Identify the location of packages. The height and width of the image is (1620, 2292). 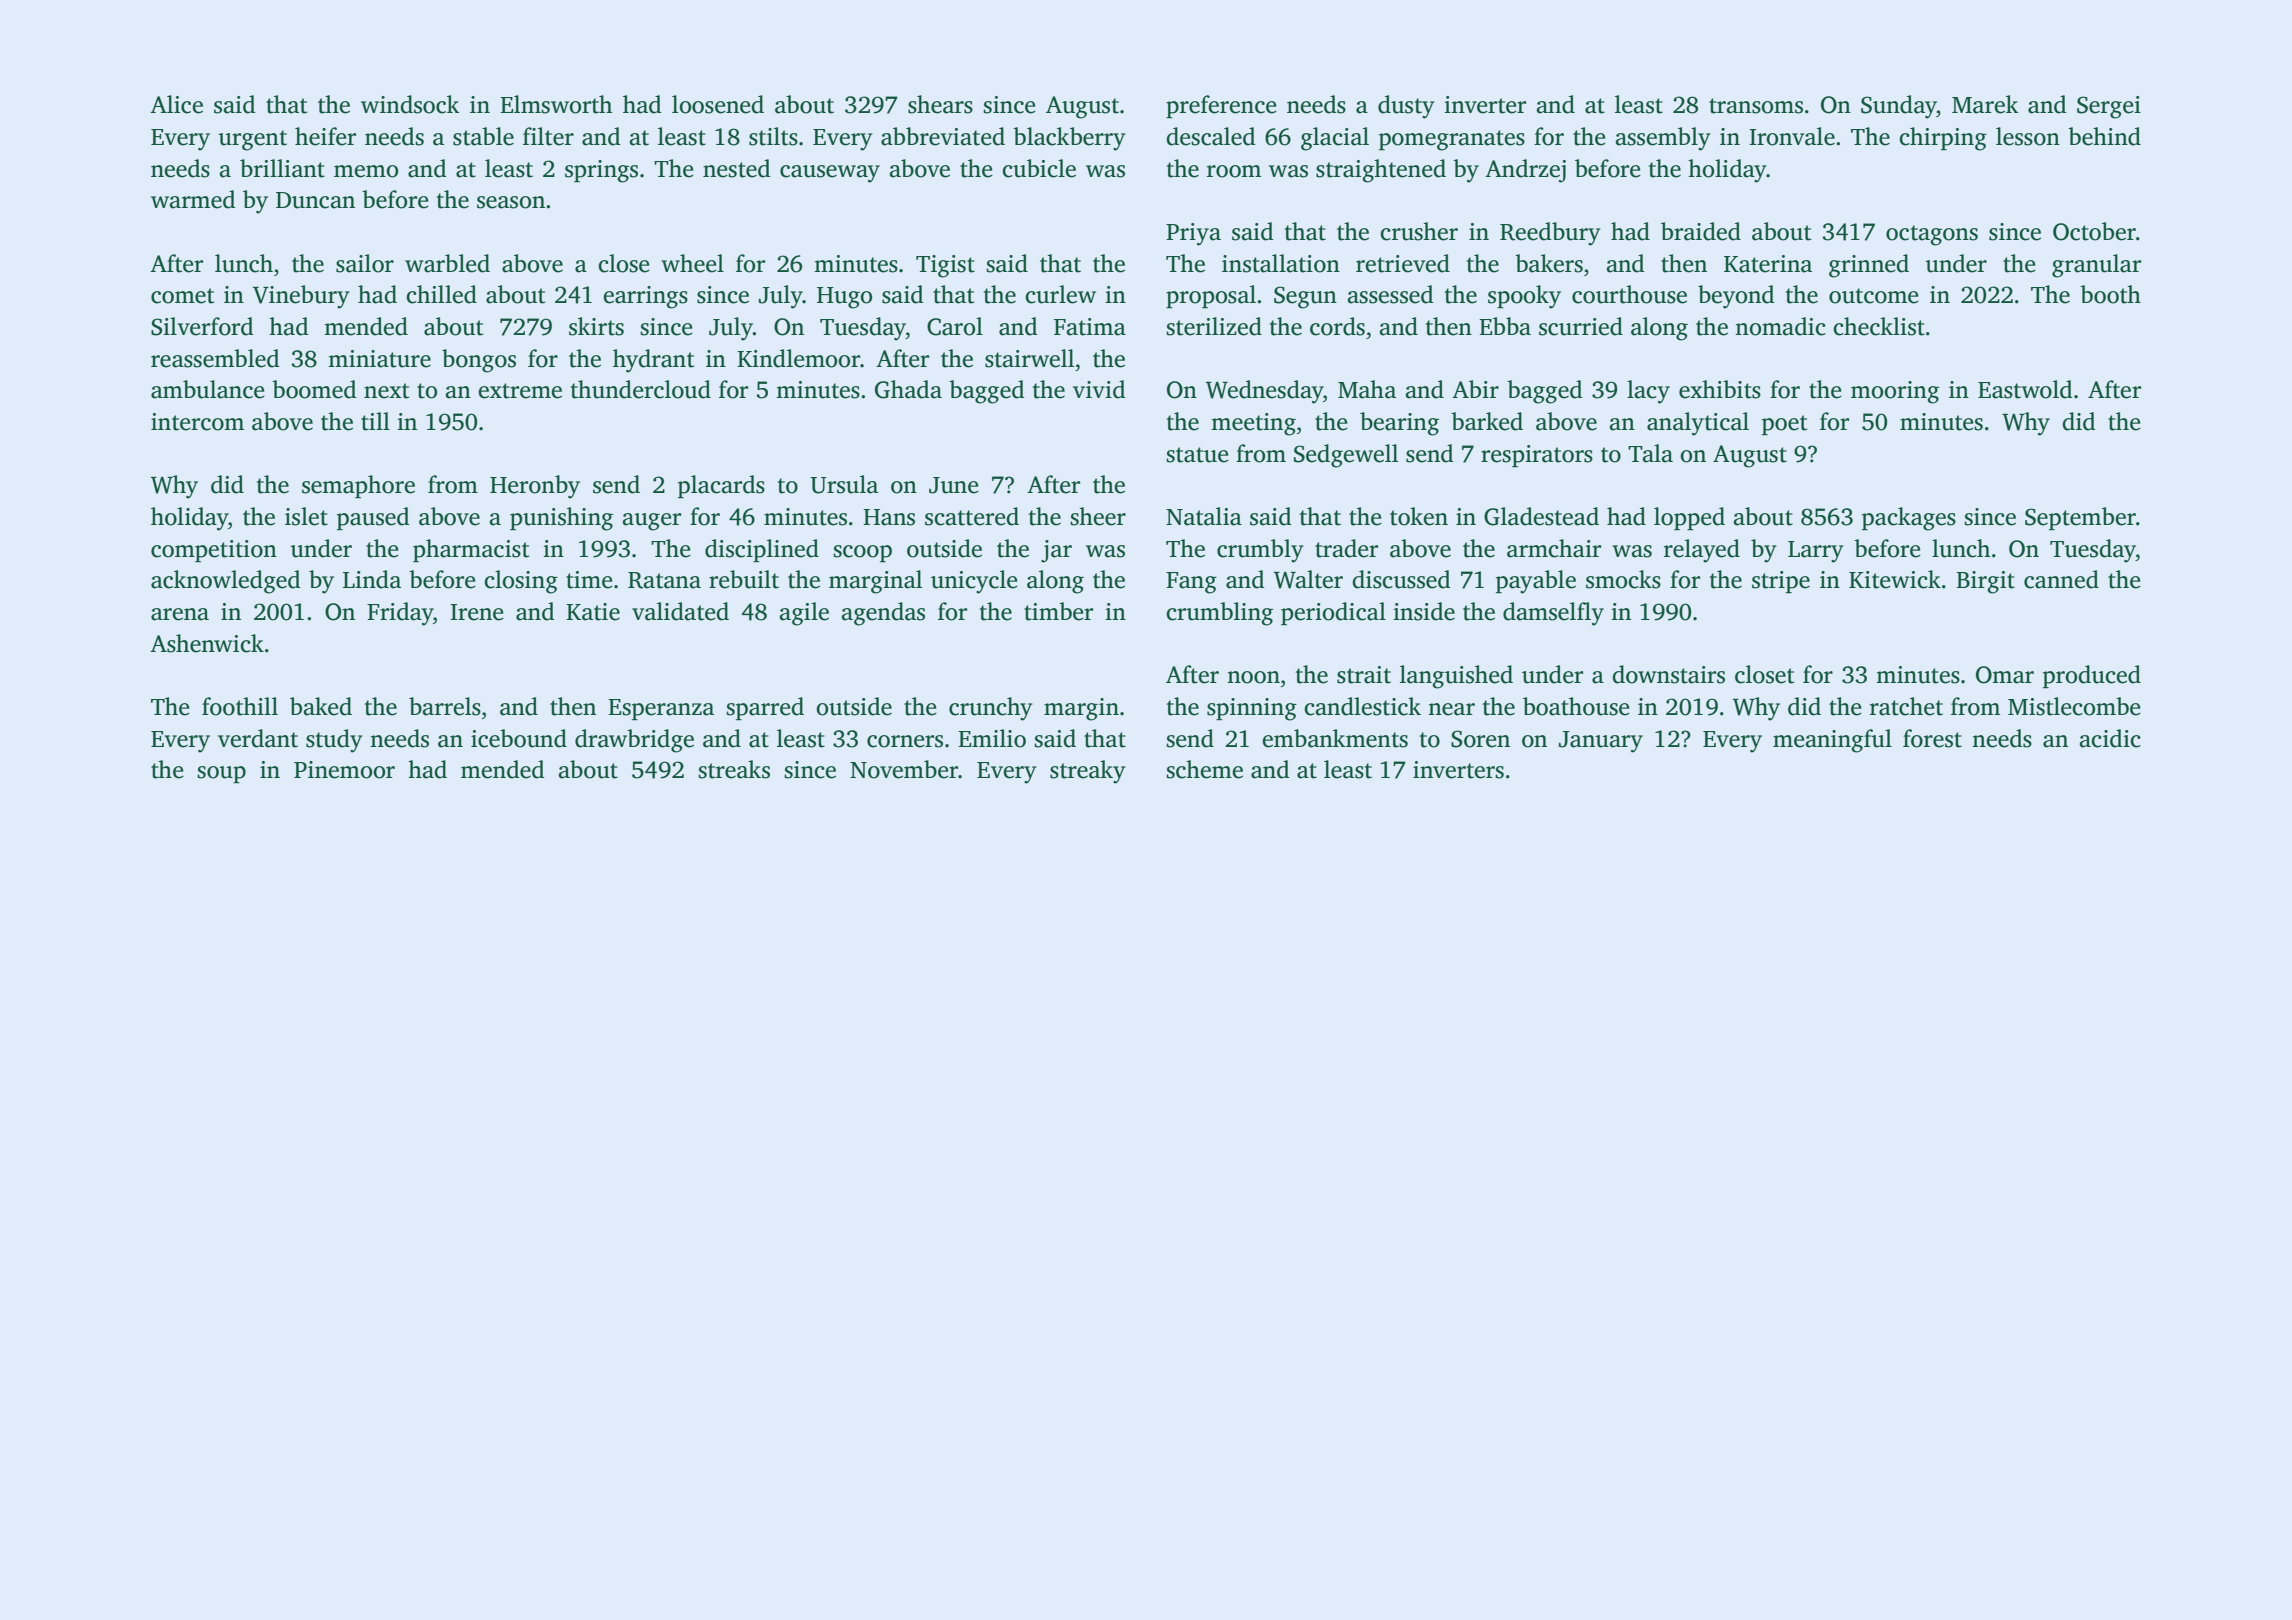
(1909, 519).
